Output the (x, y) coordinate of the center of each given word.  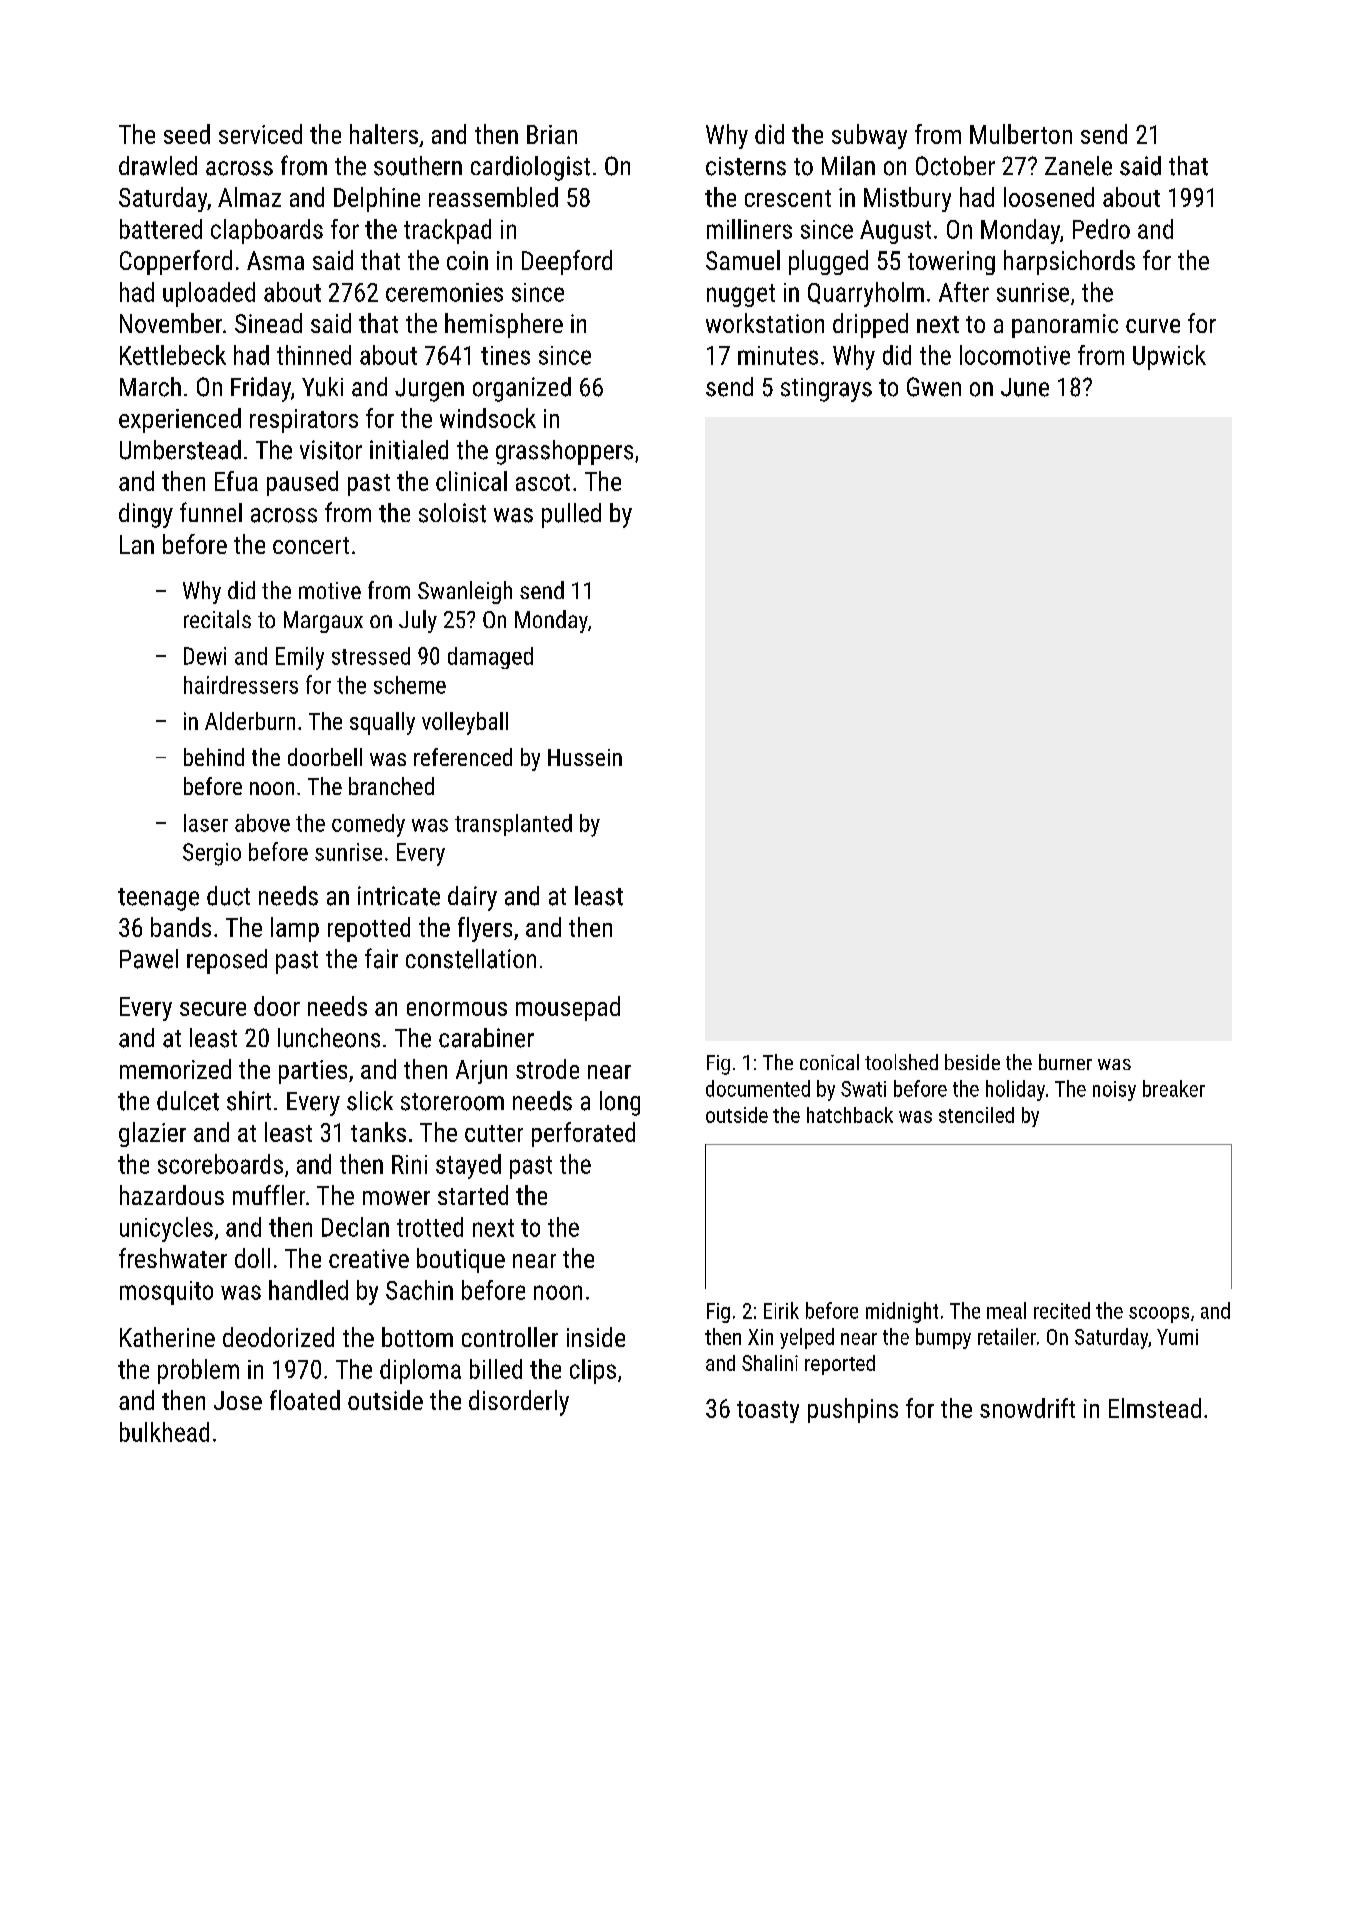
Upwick (1169, 357)
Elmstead (1155, 1408)
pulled (571, 515)
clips (593, 1371)
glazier (152, 1134)
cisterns (746, 166)
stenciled (976, 1115)
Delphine (377, 199)
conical (829, 1062)
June (1025, 387)
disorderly (519, 1403)
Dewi (205, 656)
